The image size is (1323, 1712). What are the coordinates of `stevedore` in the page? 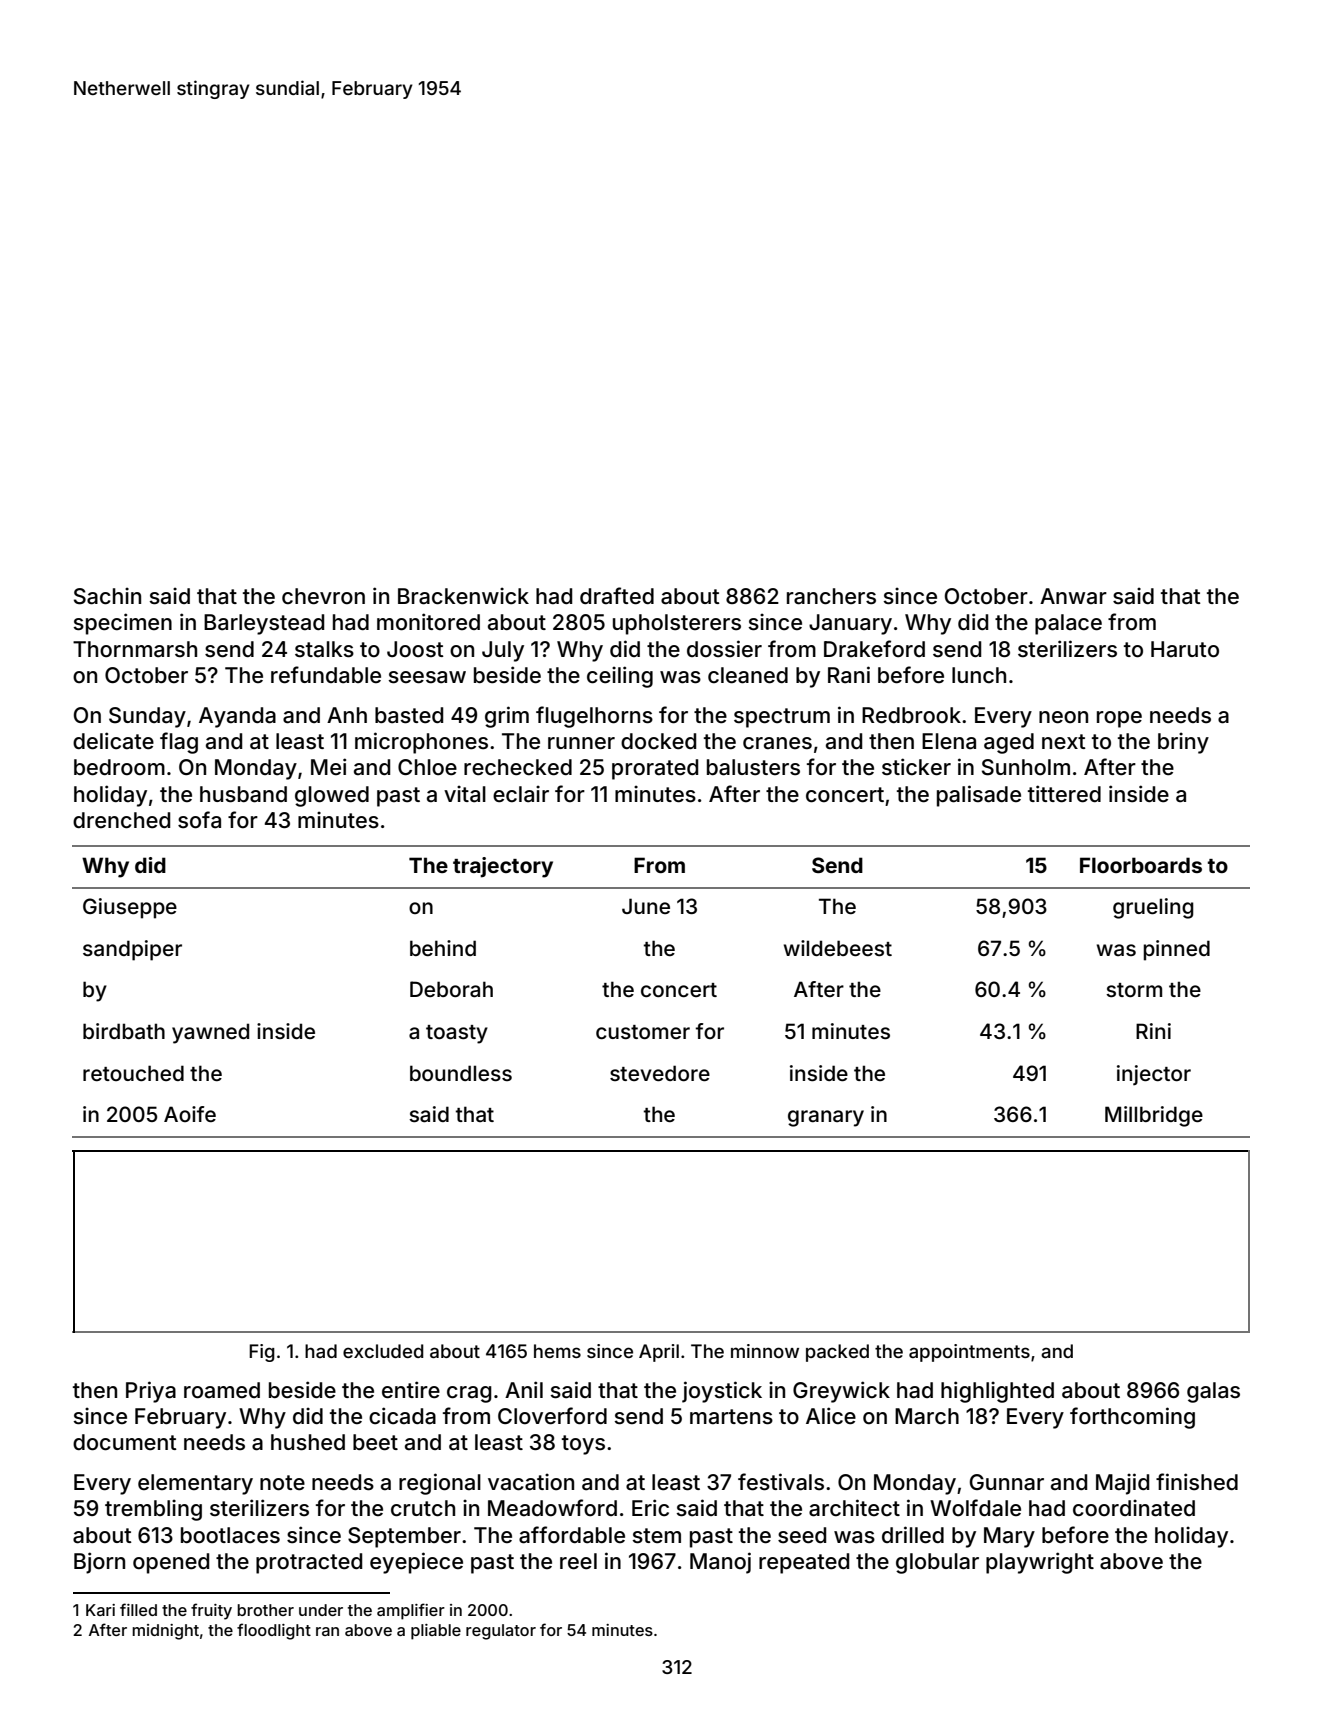 It's located at (660, 1073).
